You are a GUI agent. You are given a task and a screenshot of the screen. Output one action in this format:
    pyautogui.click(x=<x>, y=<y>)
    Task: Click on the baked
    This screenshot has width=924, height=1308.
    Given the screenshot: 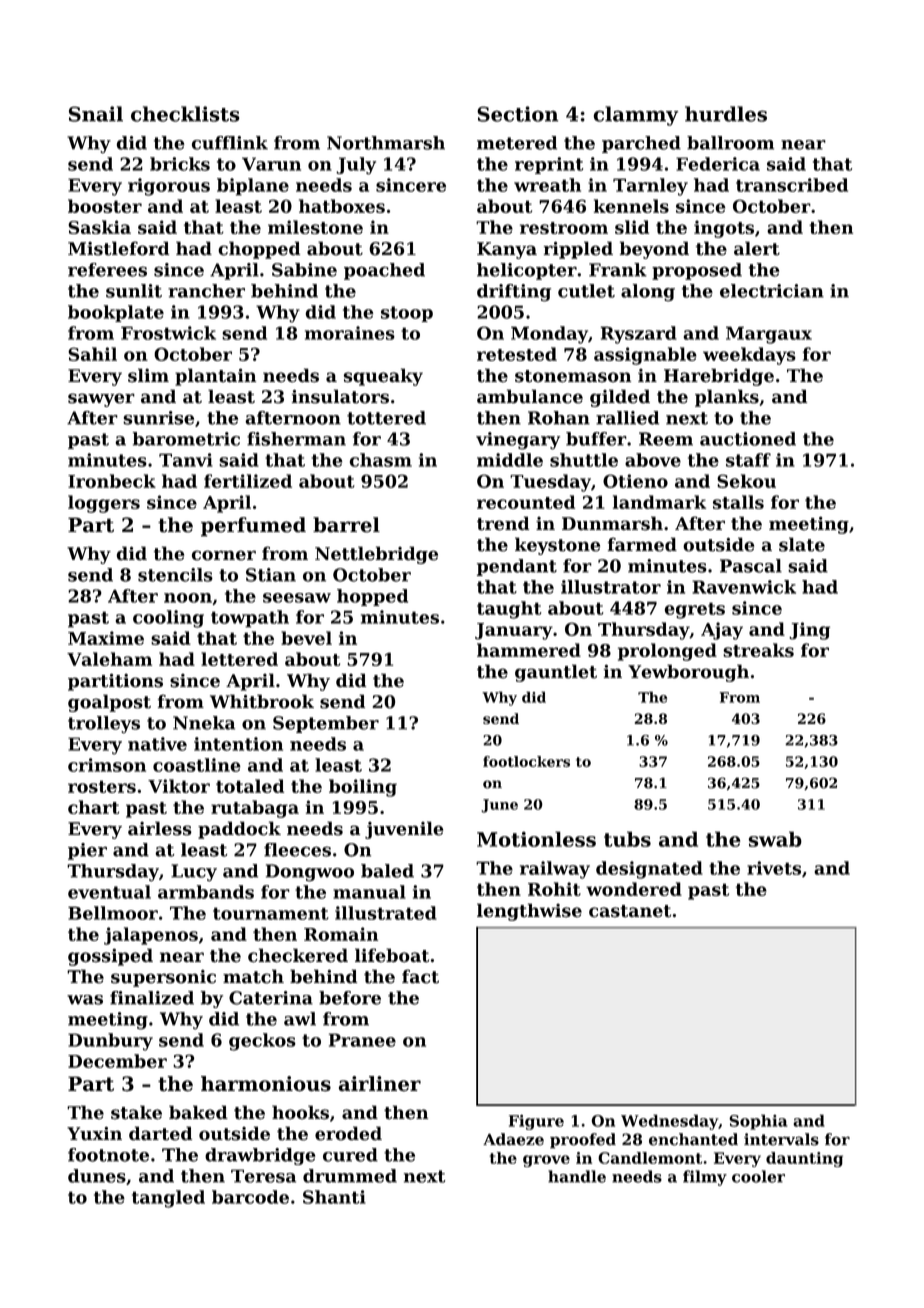 What is the action you would take?
    pyautogui.click(x=198, y=1112)
